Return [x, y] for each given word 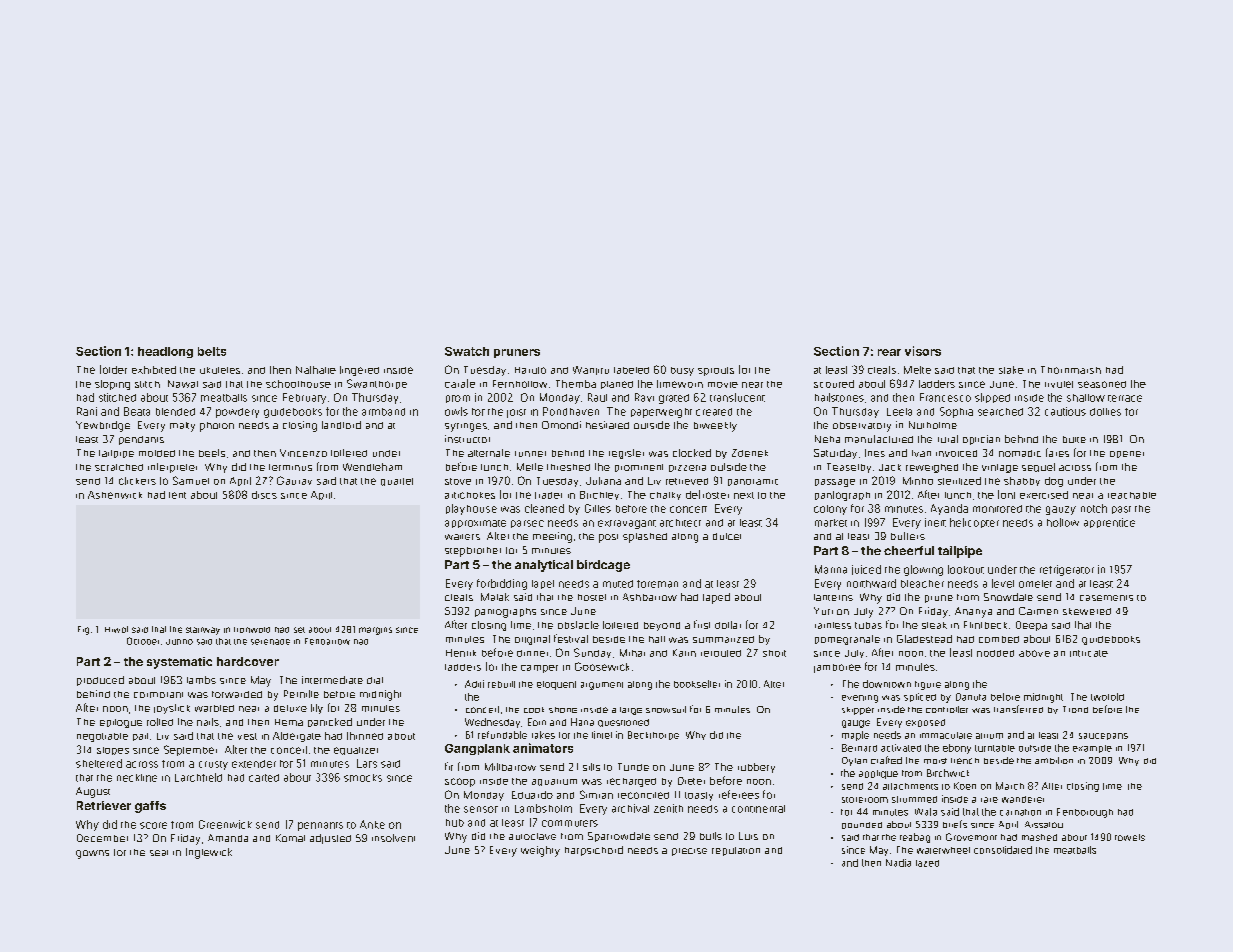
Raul [597, 397]
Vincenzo [303, 453]
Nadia [898, 863]
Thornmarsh [1071, 370]
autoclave [532, 836]
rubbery [756, 768]
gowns [92, 854]
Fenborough [1085, 813]
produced [100, 681]
